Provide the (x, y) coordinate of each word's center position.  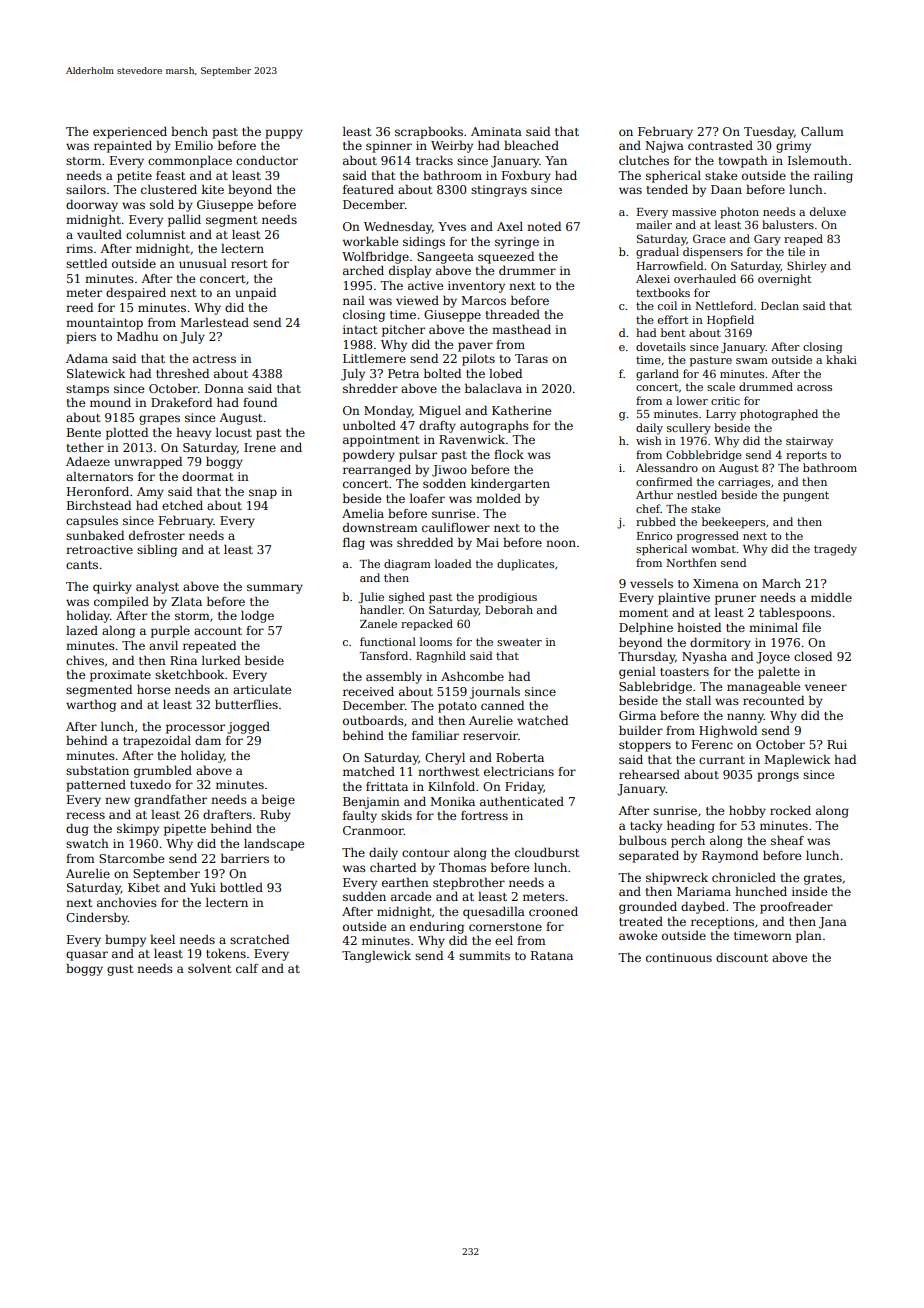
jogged (249, 728)
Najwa (664, 147)
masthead (521, 329)
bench (189, 131)
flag (354, 544)
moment (643, 613)
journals (495, 693)
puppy (284, 134)
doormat (207, 476)
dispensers (713, 253)
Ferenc (712, 744)
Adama (87, 358)
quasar (87, 956)
